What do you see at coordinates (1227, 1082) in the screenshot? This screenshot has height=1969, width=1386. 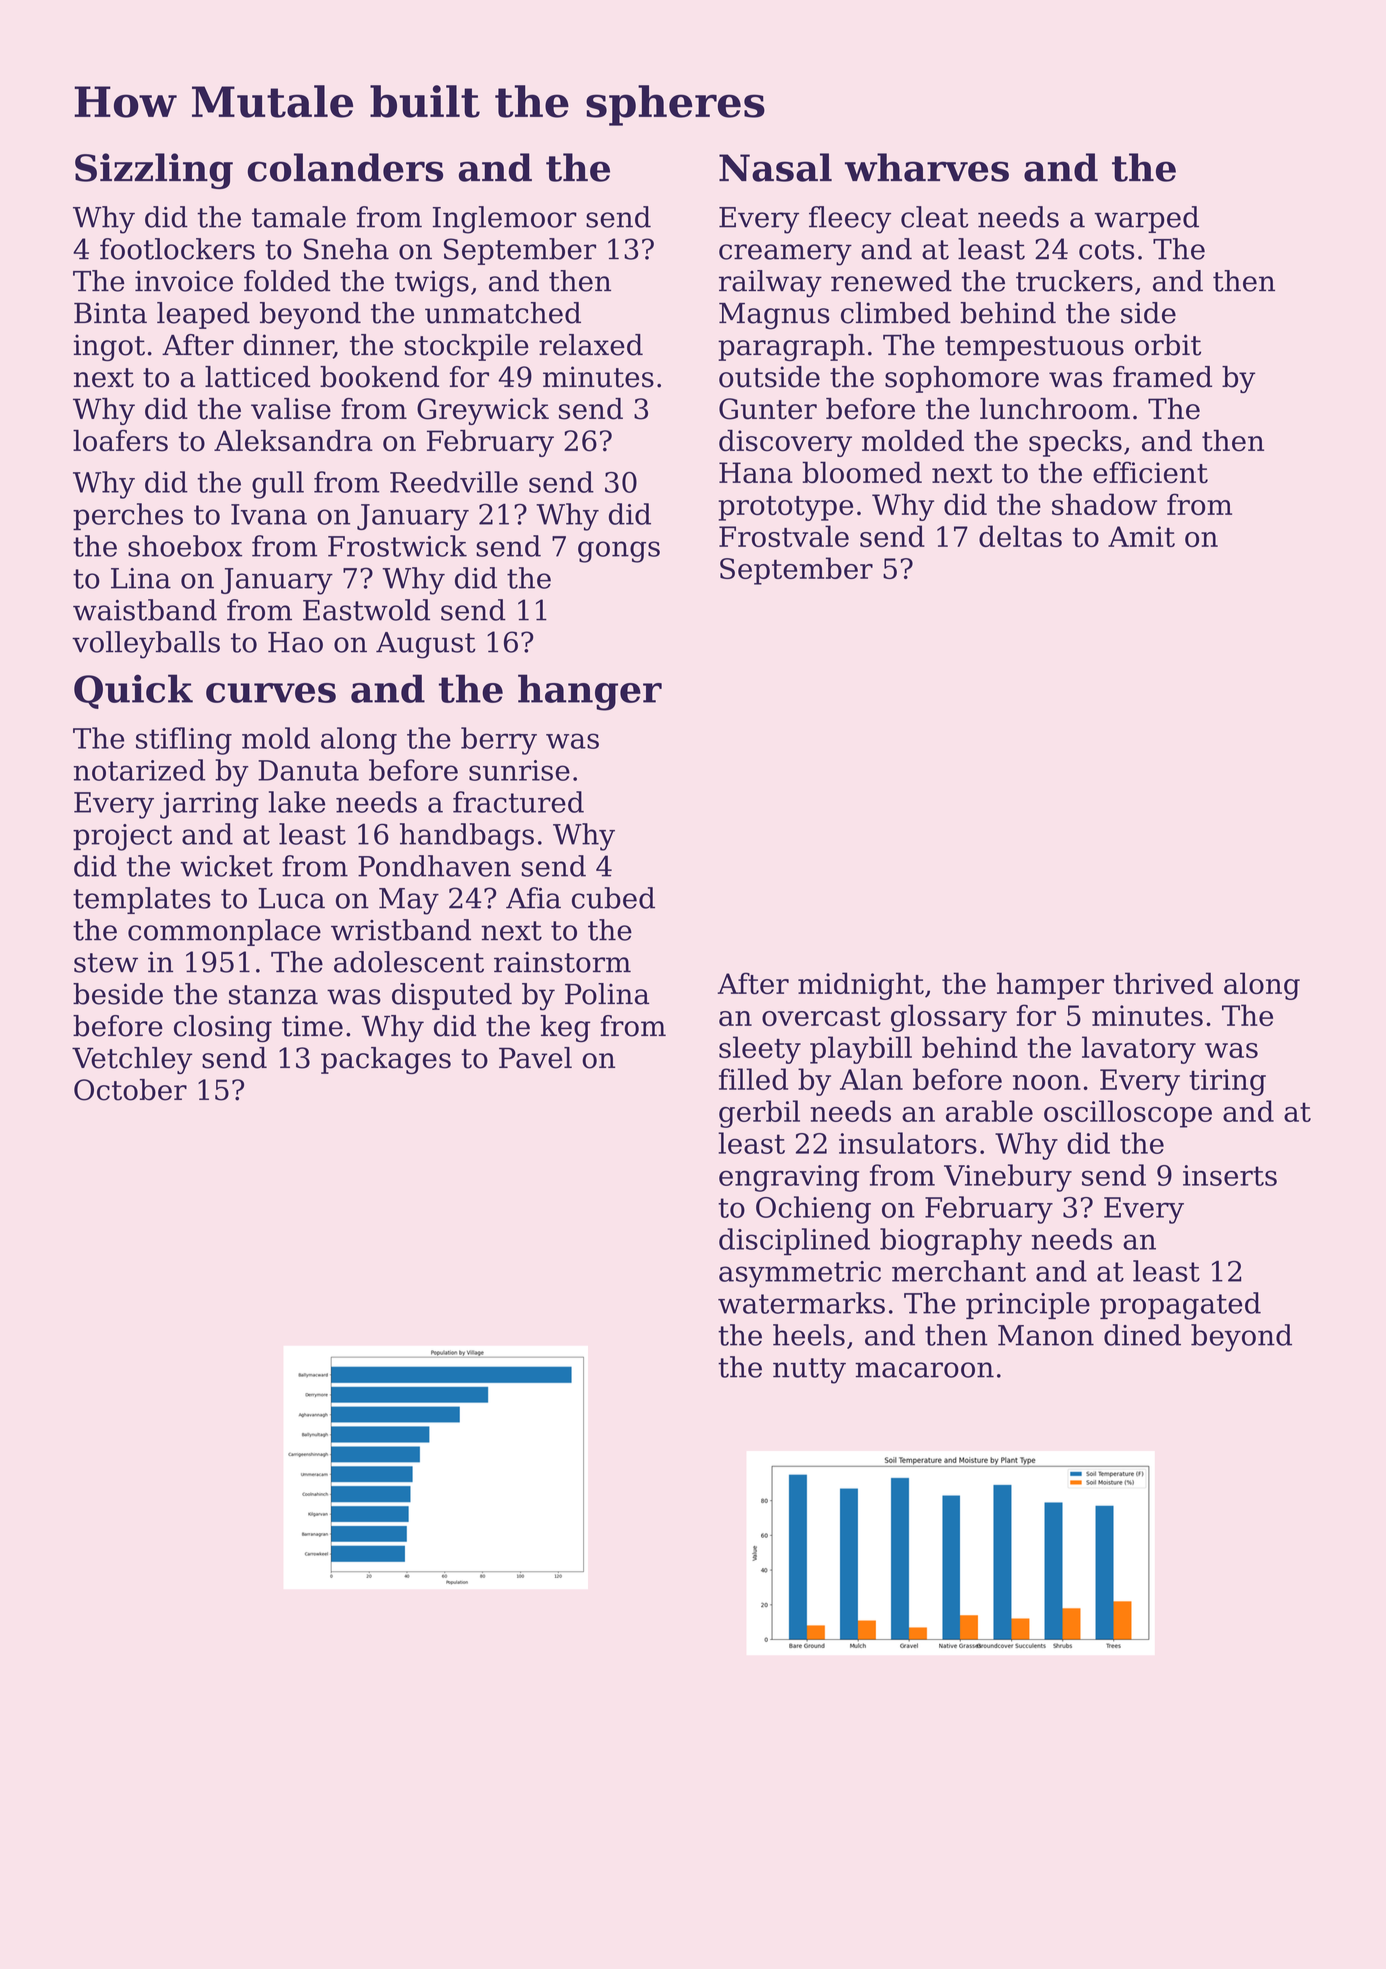 I see `tiring` at bounding box center [1227, 1082].
